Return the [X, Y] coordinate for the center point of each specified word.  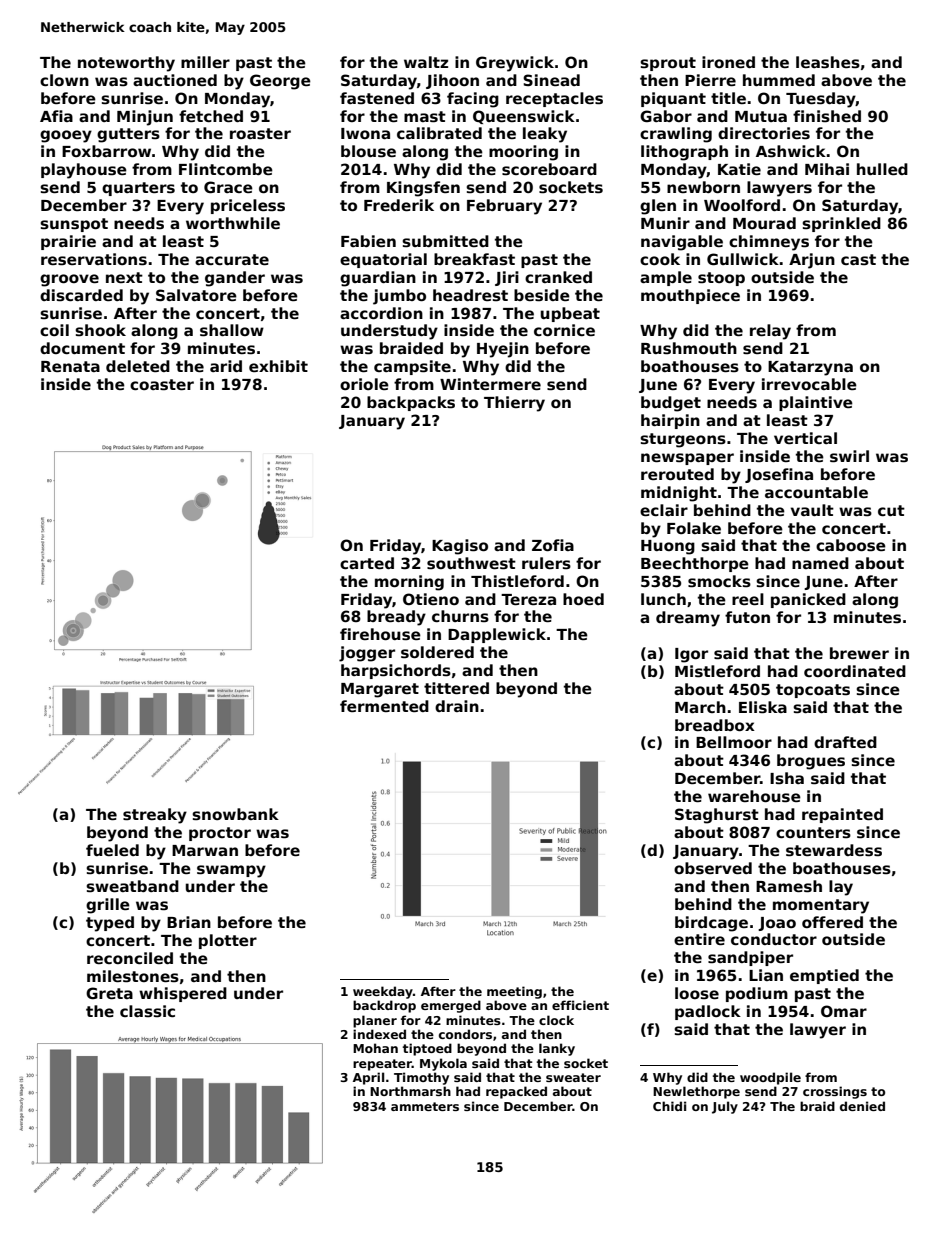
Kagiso [460, 547]
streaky [155, 816]
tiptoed [427, 1049]
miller [205, 62]
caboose [851, 545]
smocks [719, 581]
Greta [109, 993]
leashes [828, 62]
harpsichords [396, 671]
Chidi [669, 1106]
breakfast [474, 259]
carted [367, 563]
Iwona [365, 133]
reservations [94, 259]
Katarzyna [810, 368]
